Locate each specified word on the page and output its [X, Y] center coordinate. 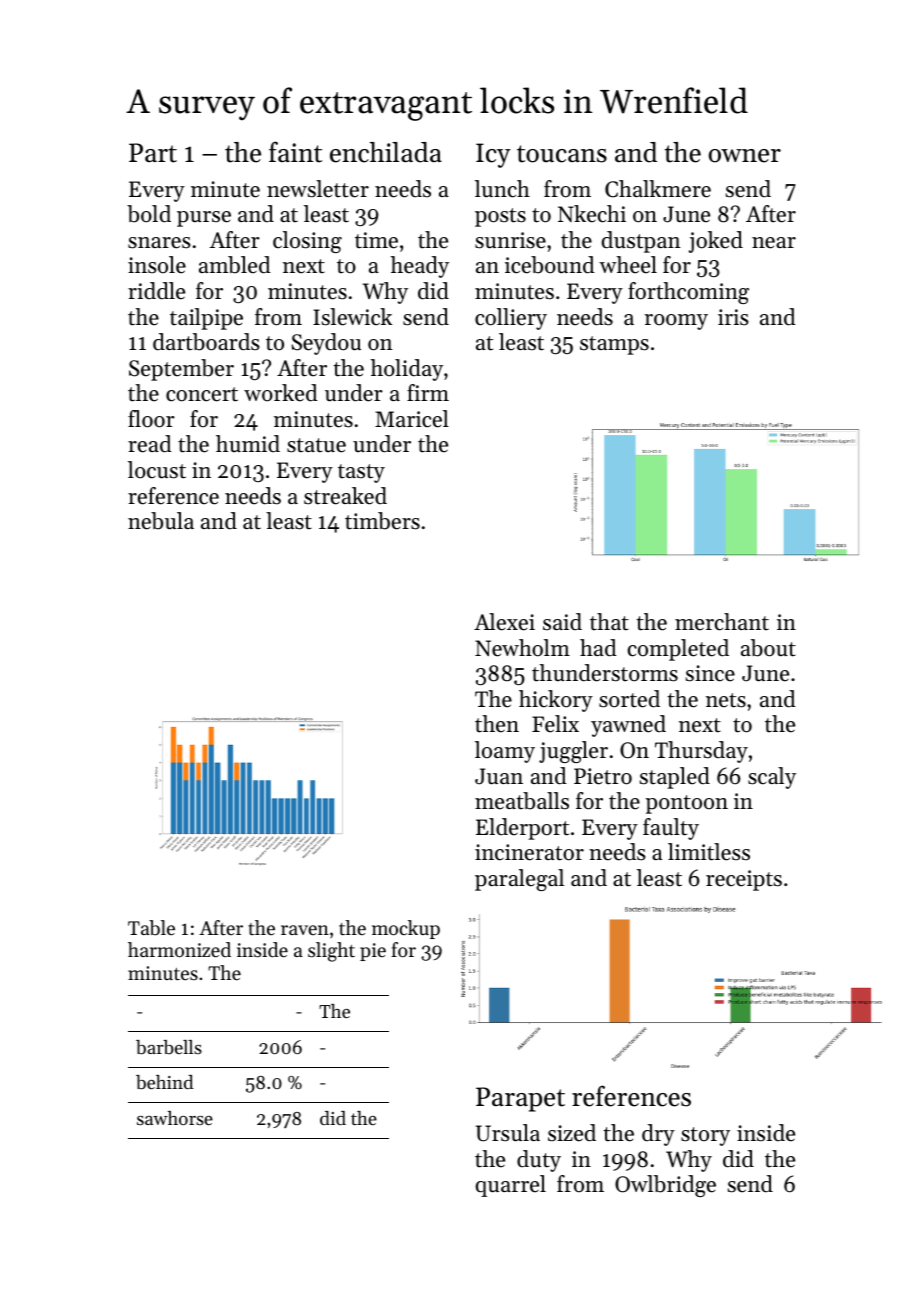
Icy [493, 155]
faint [295, 152]
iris [733, 317]
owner [745, 156]
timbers [382, 521]
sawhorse [175, 1118]
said [562, 622]
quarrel [511, 1186]
